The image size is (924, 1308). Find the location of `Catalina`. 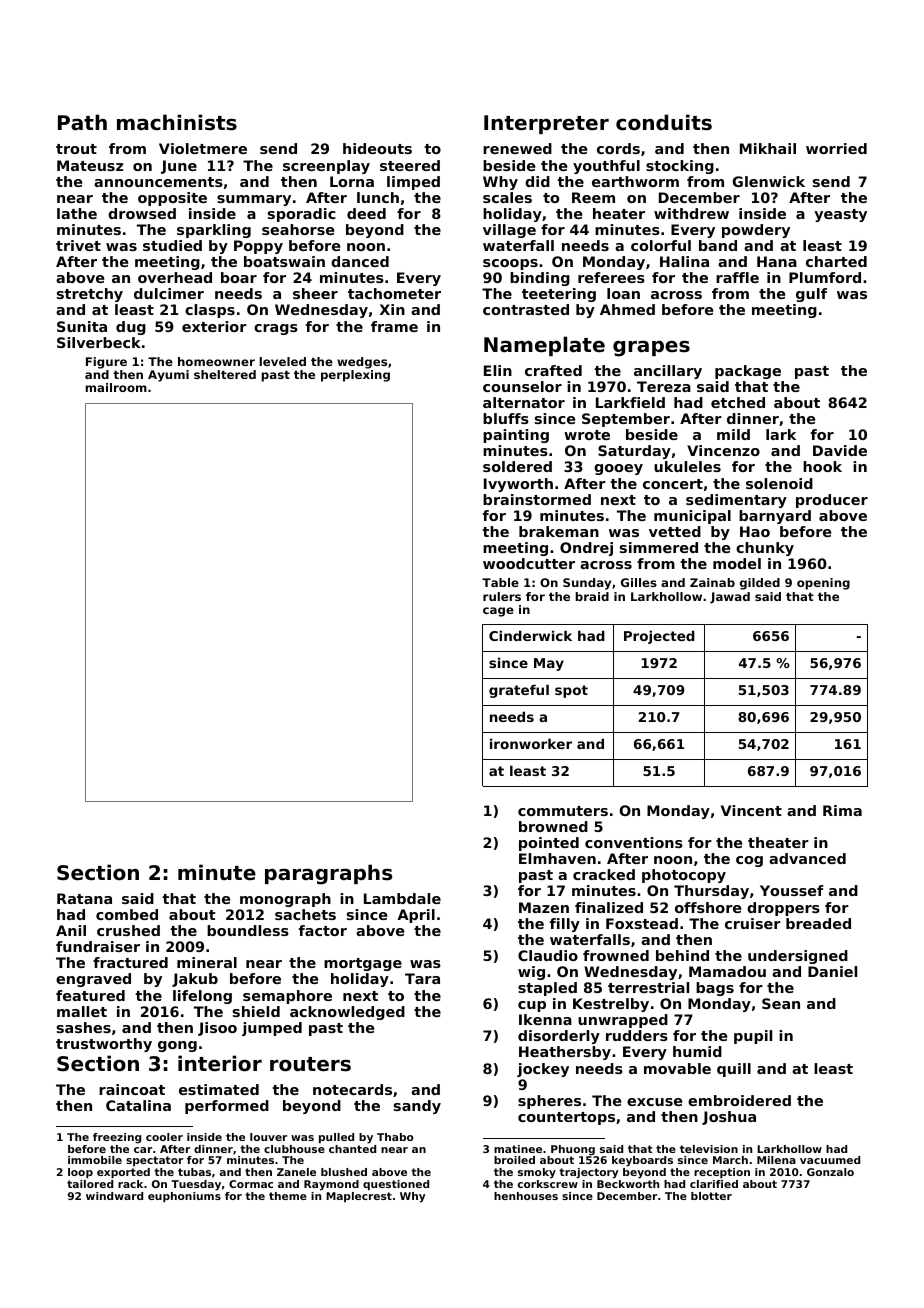

Catalina is located at coordinates (138, 1105).
